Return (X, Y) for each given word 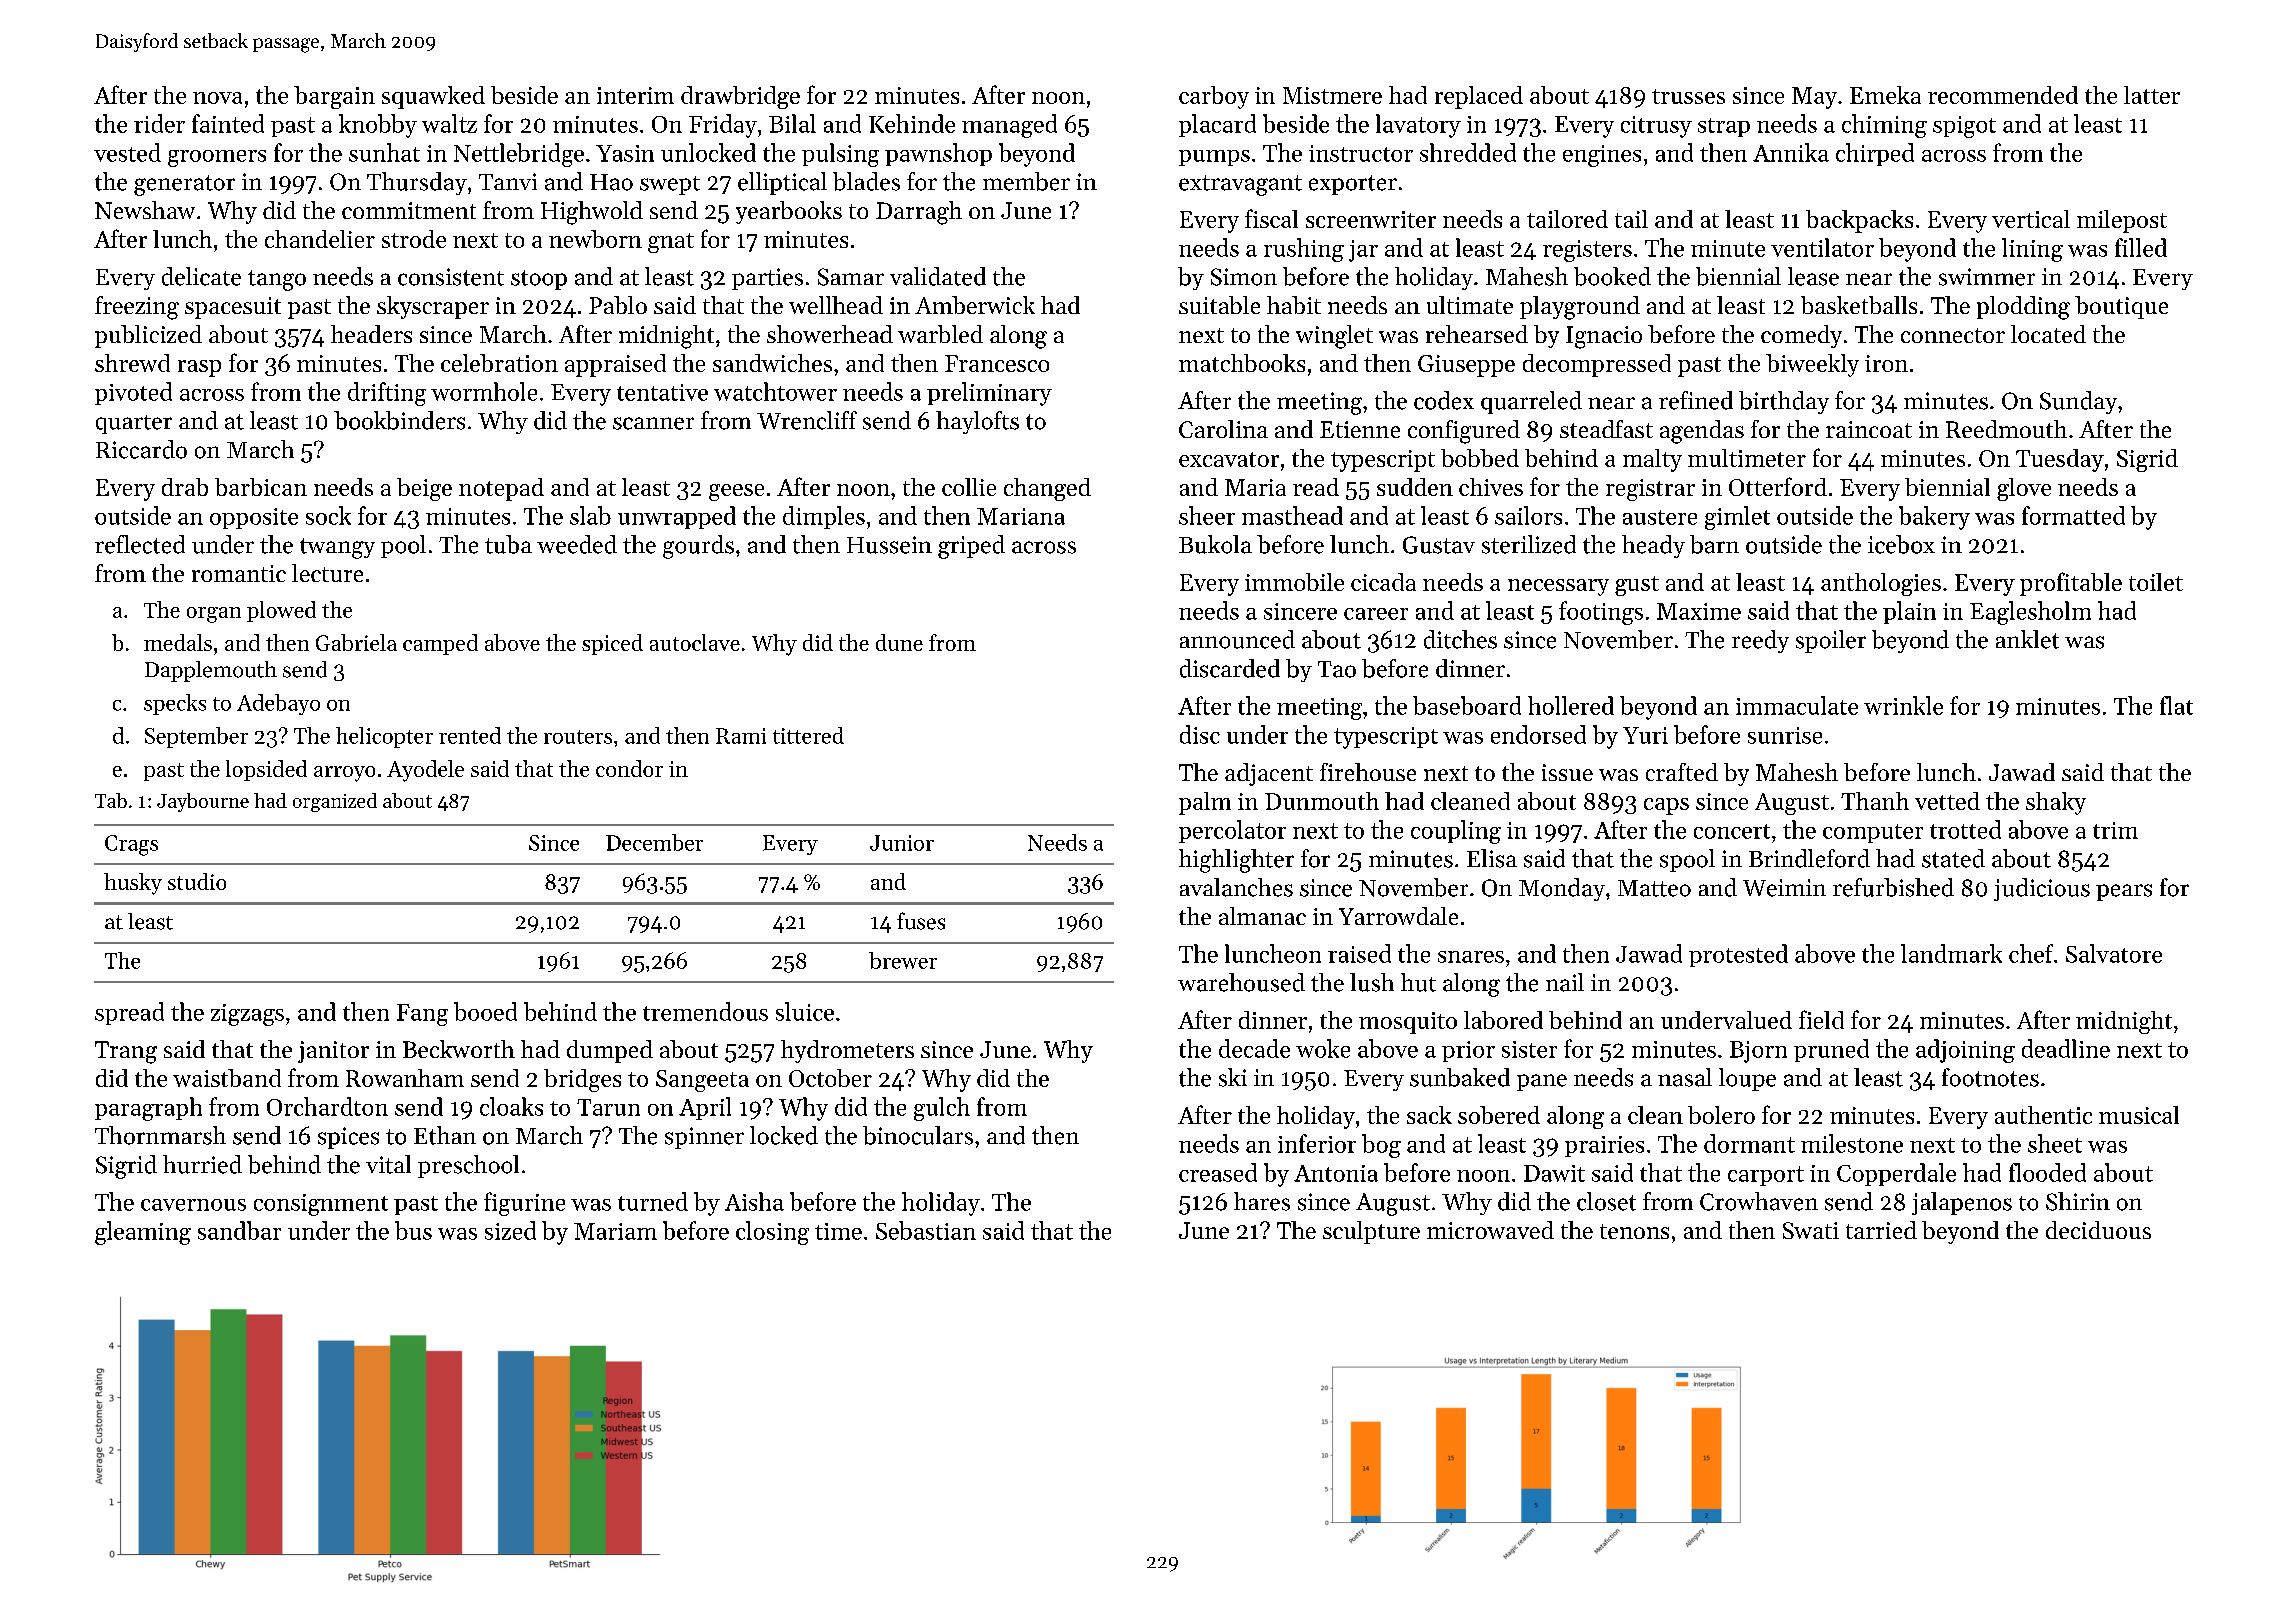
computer (1873, 833)
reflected (140, 544)
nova (217, 98)
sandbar (239, 1230)
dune (899, 642)
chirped (1875, 154)
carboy (1214, 97)
